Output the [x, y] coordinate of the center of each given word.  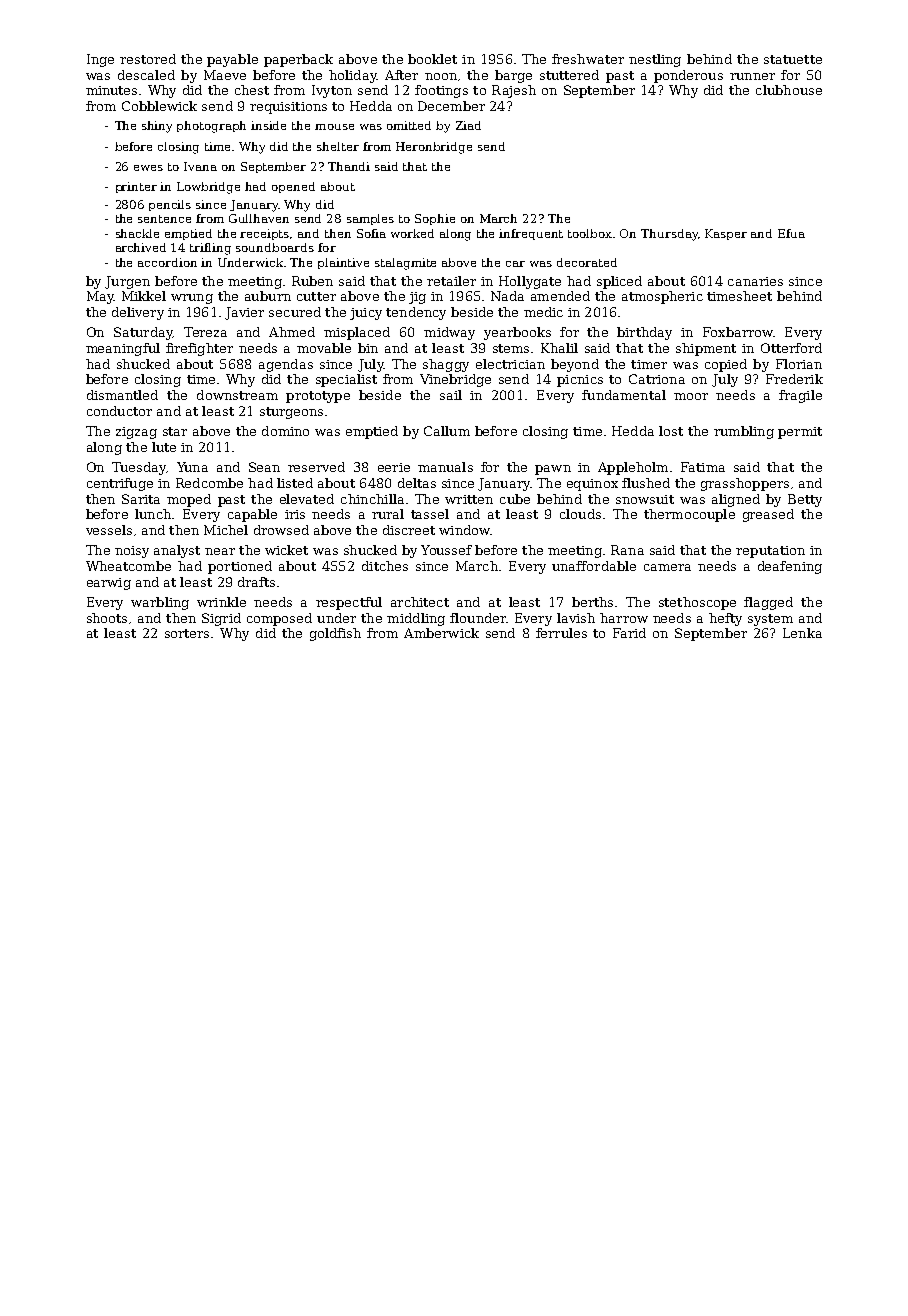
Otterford [791, 348]
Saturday [143, 333]
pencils [170, 205]
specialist [346, 380]
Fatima [703, 467]
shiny [157, 127]
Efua [791, 233]
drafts [256, 582]
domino [285, 431]
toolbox [590, 233]
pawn [553, 470]
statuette [793, 59]
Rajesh [514, 91]
